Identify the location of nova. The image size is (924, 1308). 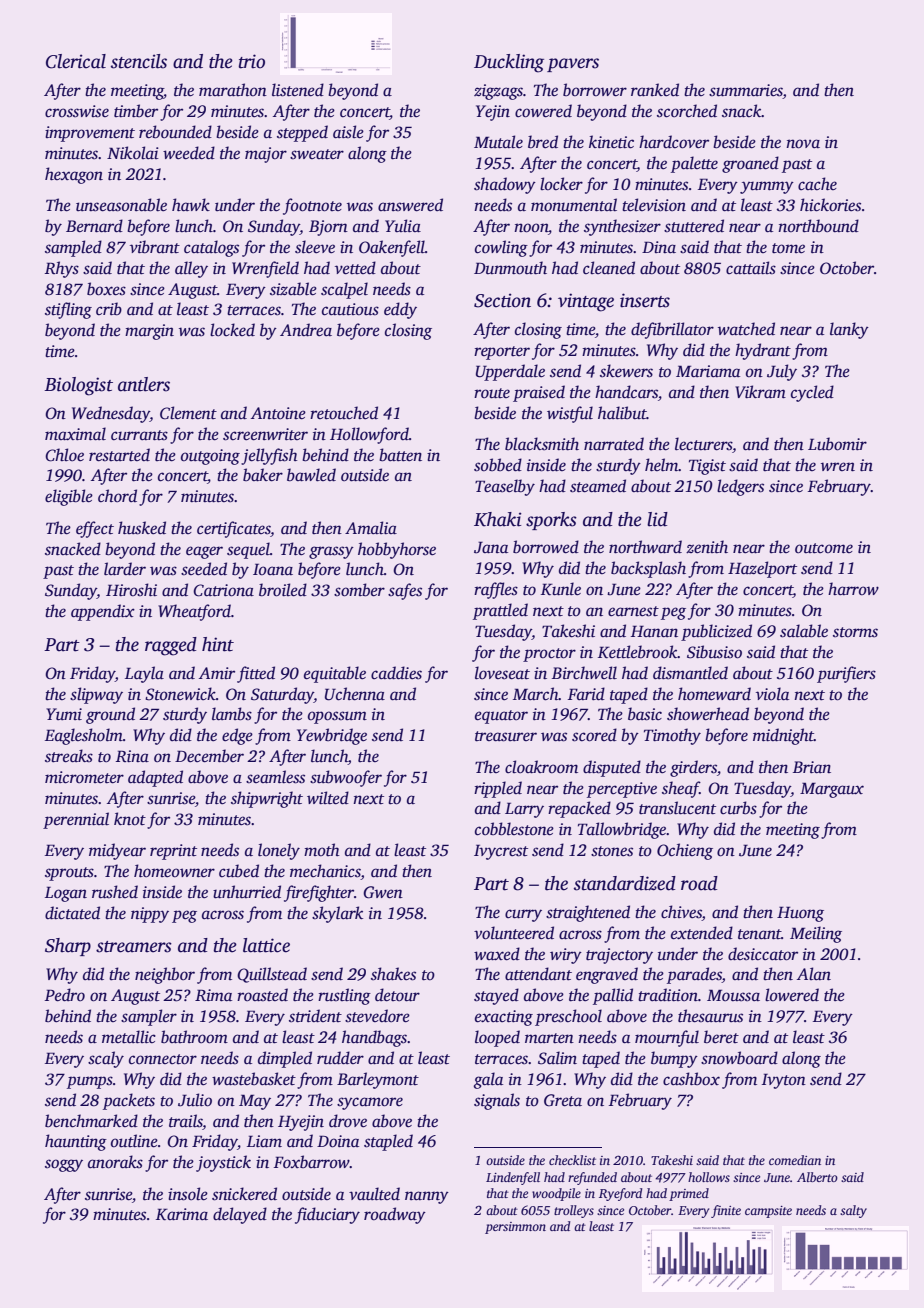
(803, 144).
